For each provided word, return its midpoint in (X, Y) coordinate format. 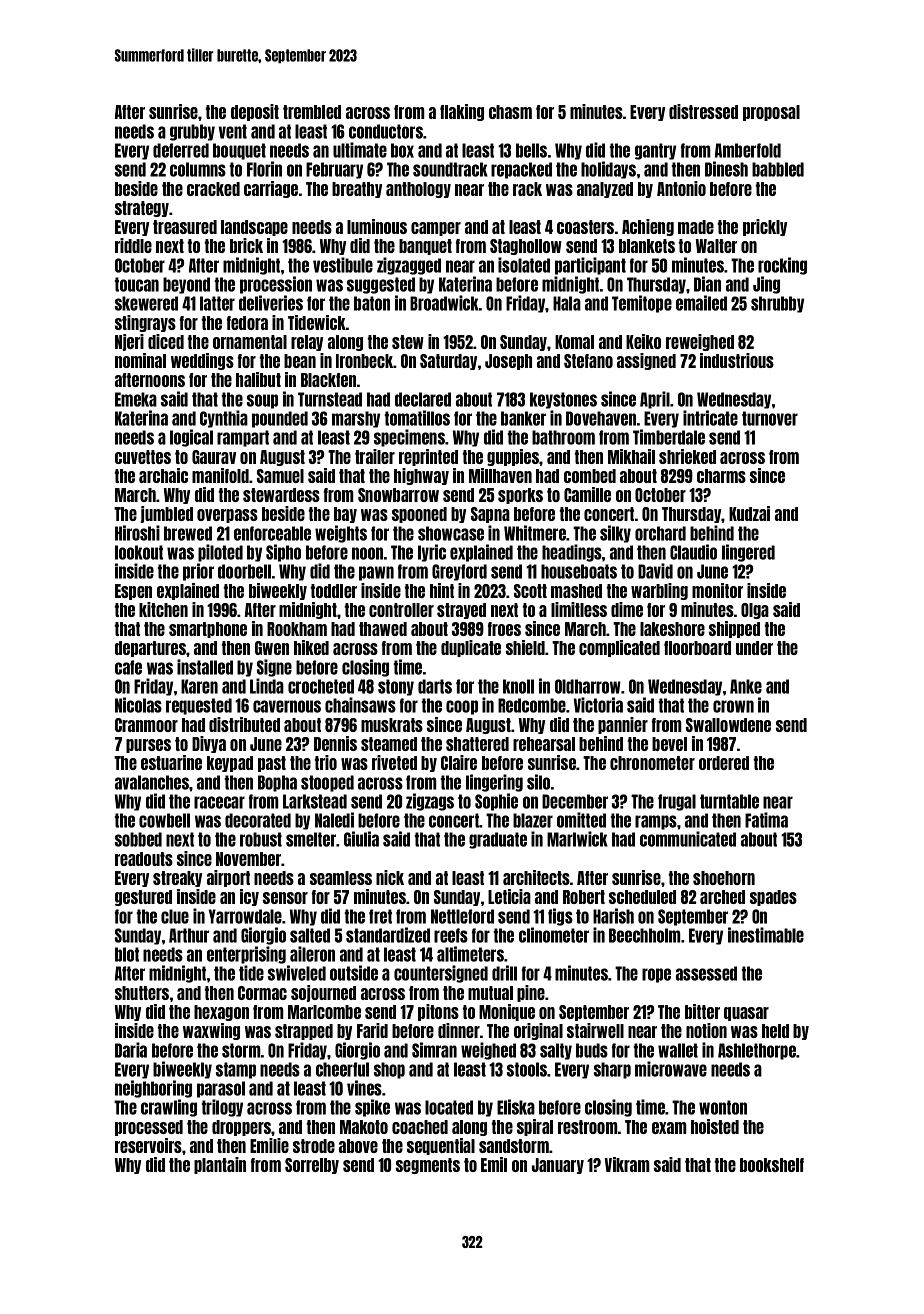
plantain (220, 1165)
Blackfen (328, 380)
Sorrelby (312, 1166)
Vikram (627, 1164)
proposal (771, 113)
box (402, 150)
